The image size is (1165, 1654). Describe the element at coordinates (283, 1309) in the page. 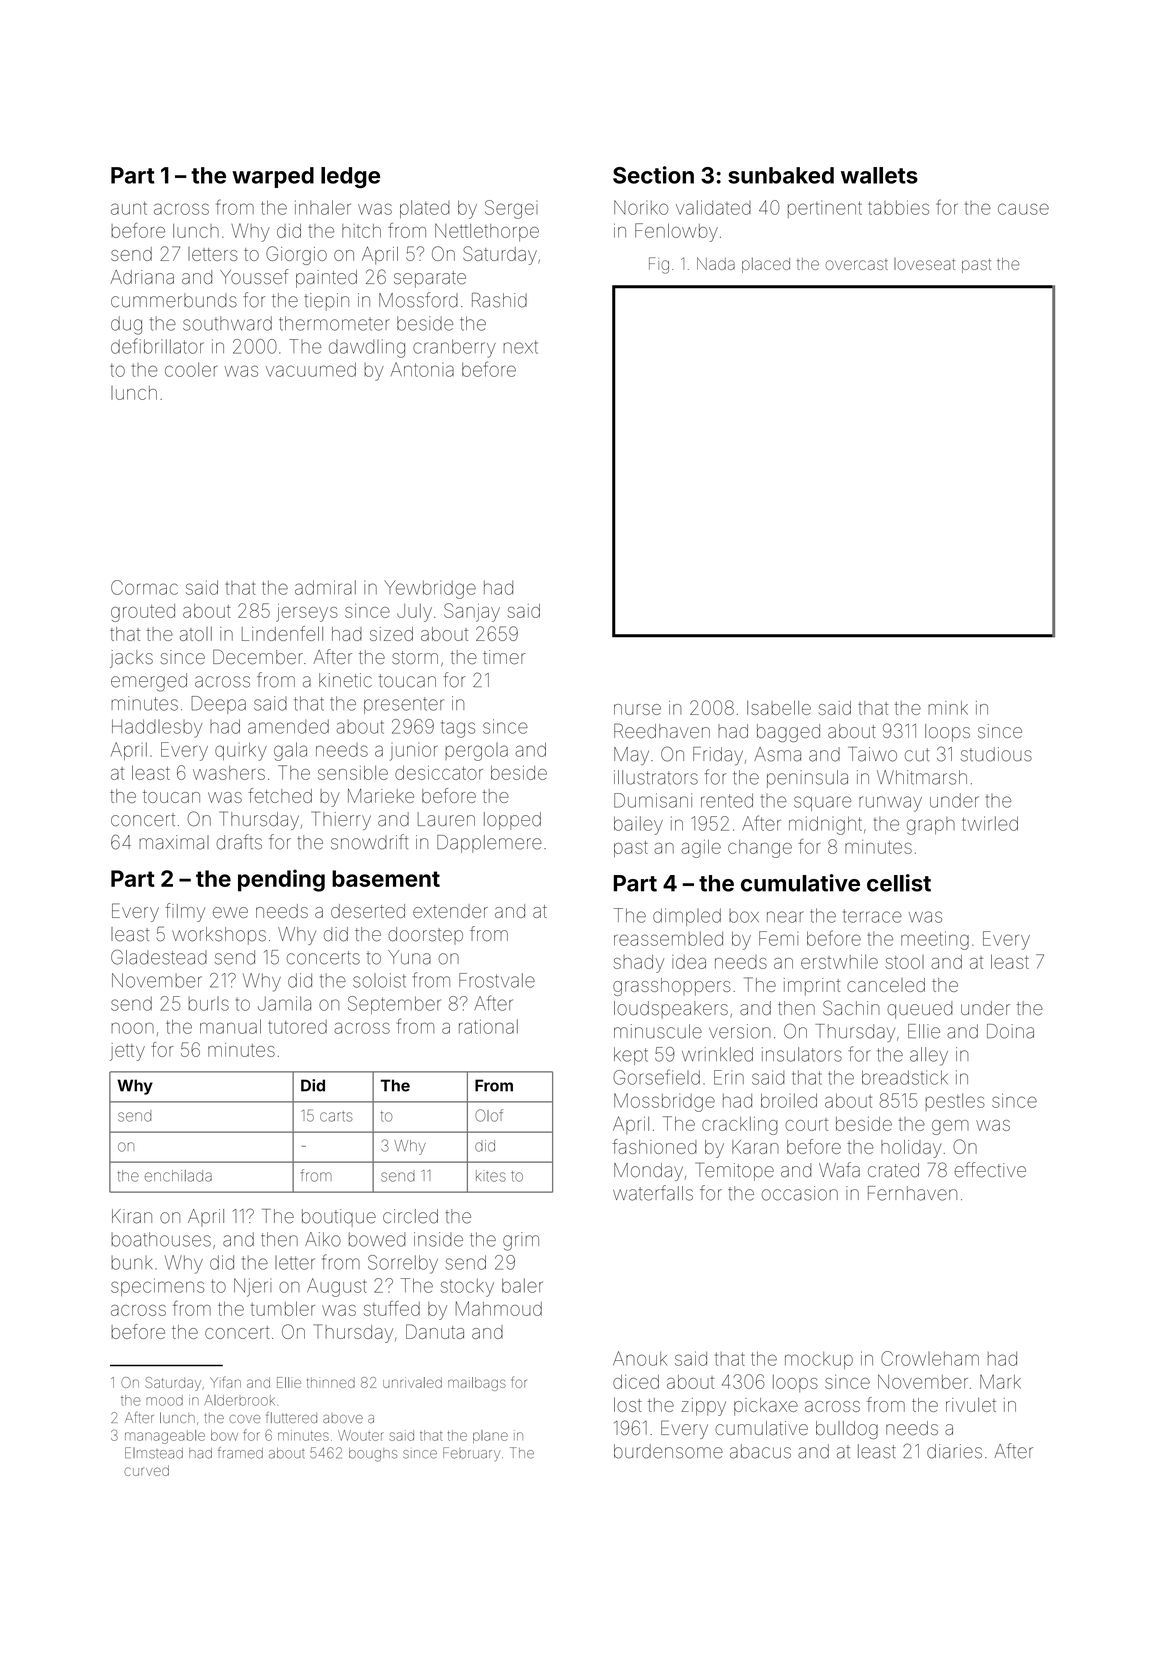

I see `tumbler` at that location.
